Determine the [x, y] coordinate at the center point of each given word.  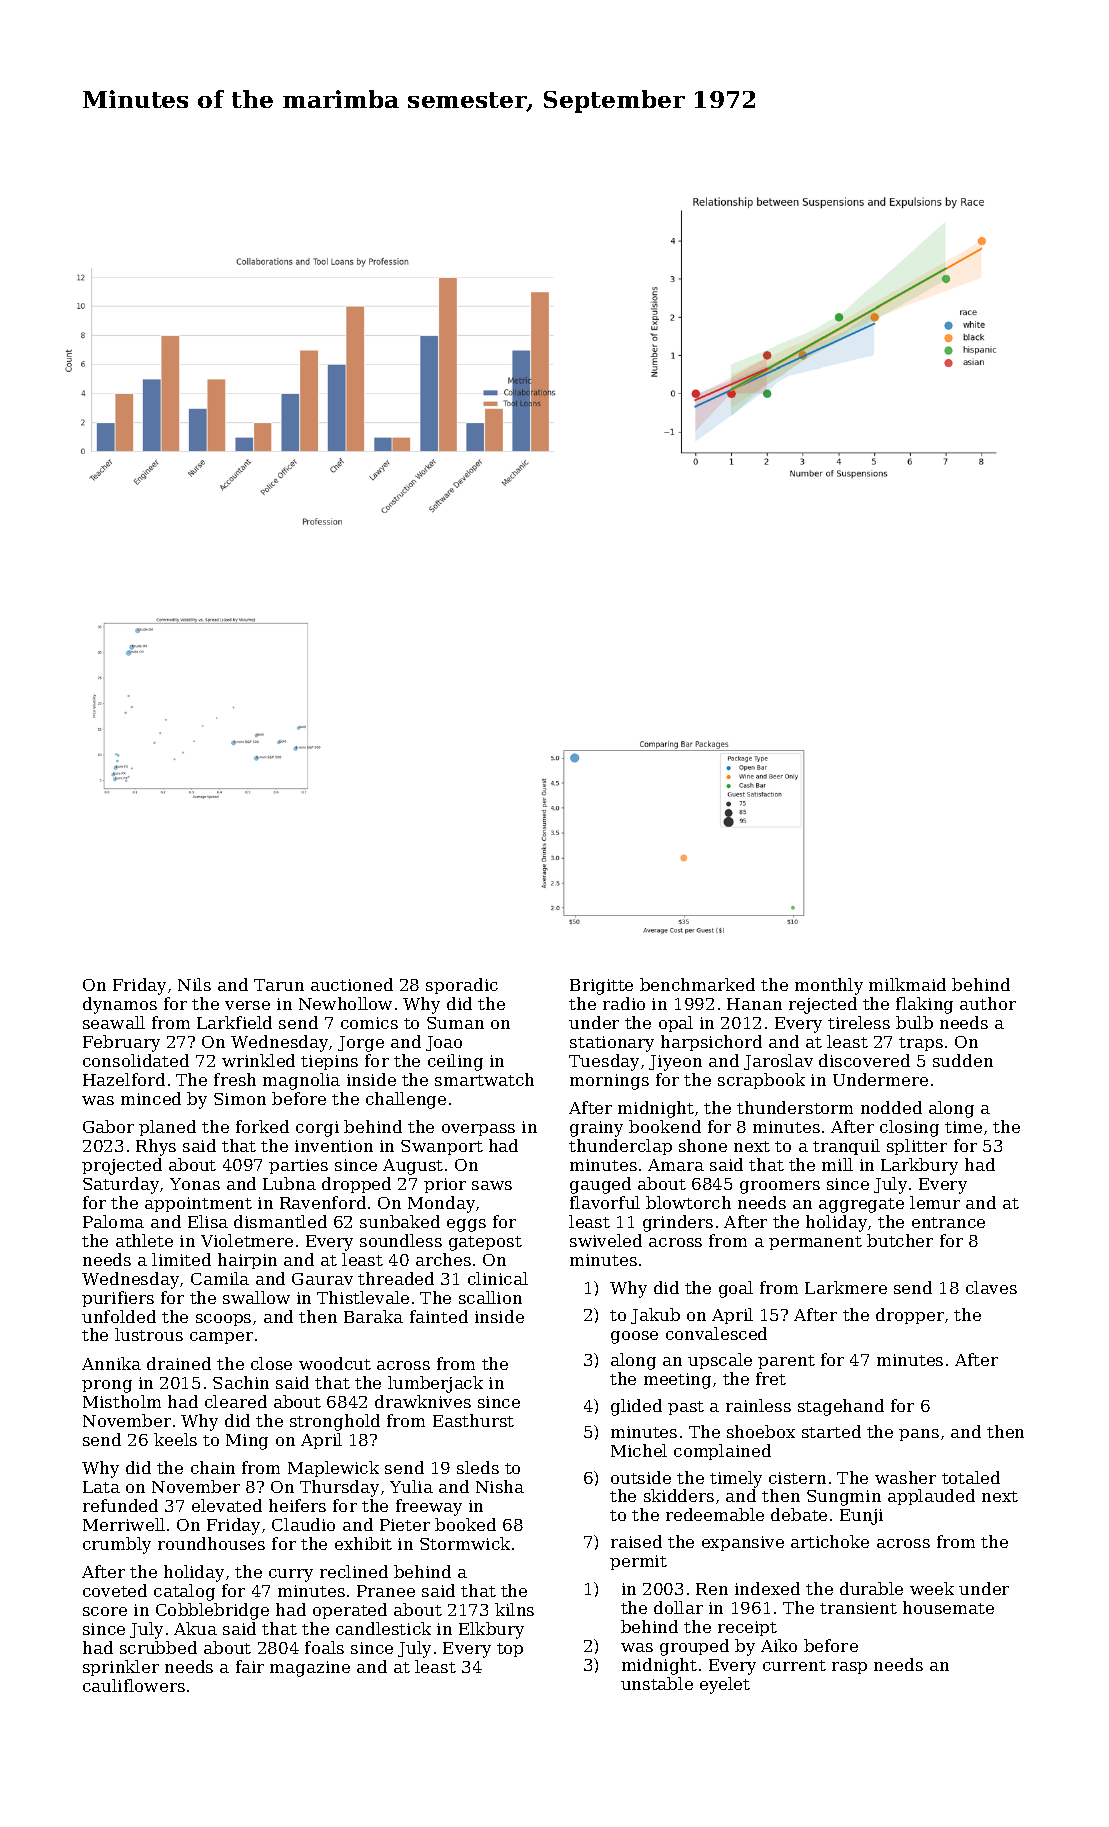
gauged [600, 1185]
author [988, 1003]
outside [641, 1477]
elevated [227, 1505]
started [831, 1431]
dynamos [120, 1005]
